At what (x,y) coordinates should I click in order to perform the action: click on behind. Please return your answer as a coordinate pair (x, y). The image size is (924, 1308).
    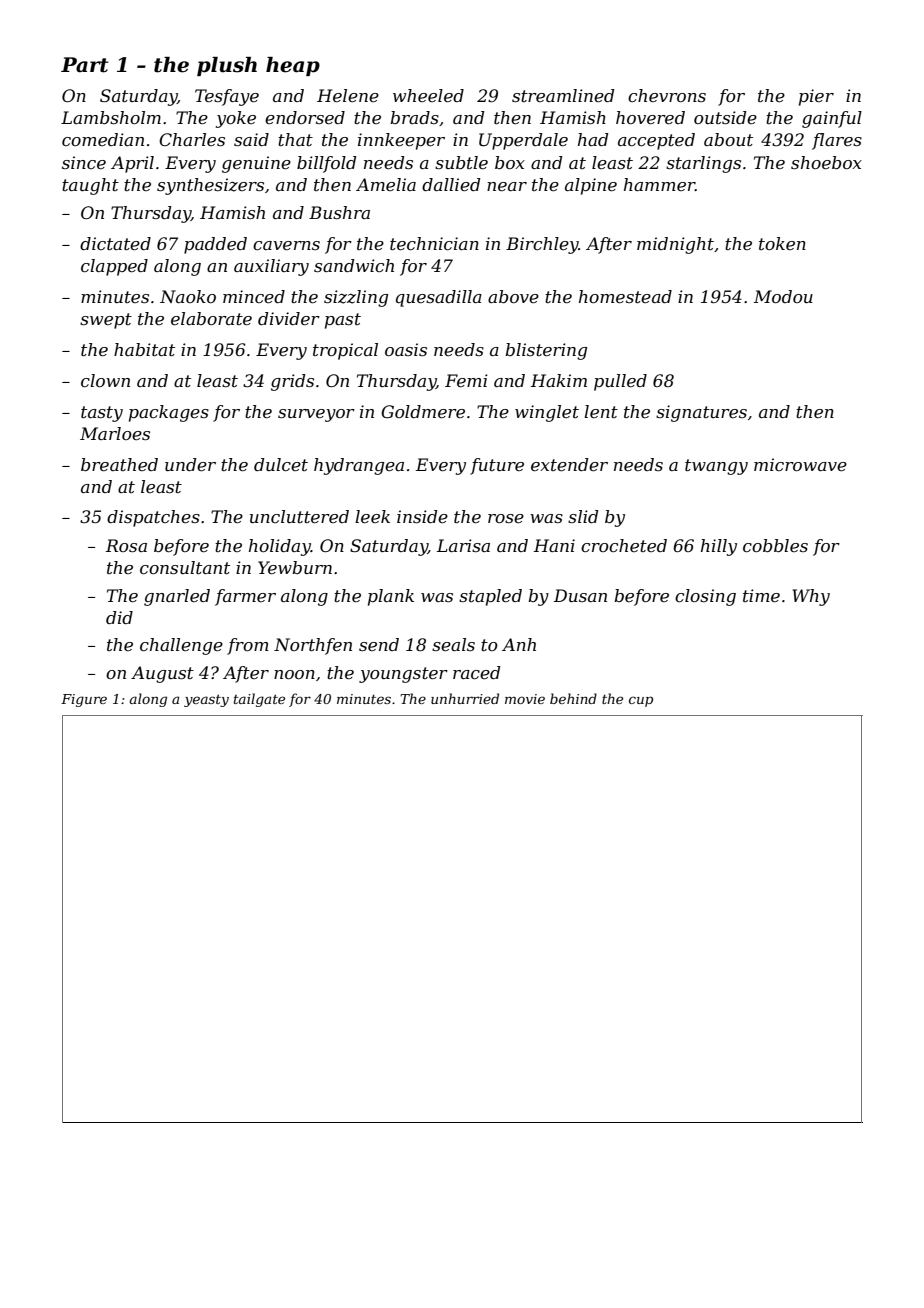
    Looking at the image, I should click on (573, 698).
